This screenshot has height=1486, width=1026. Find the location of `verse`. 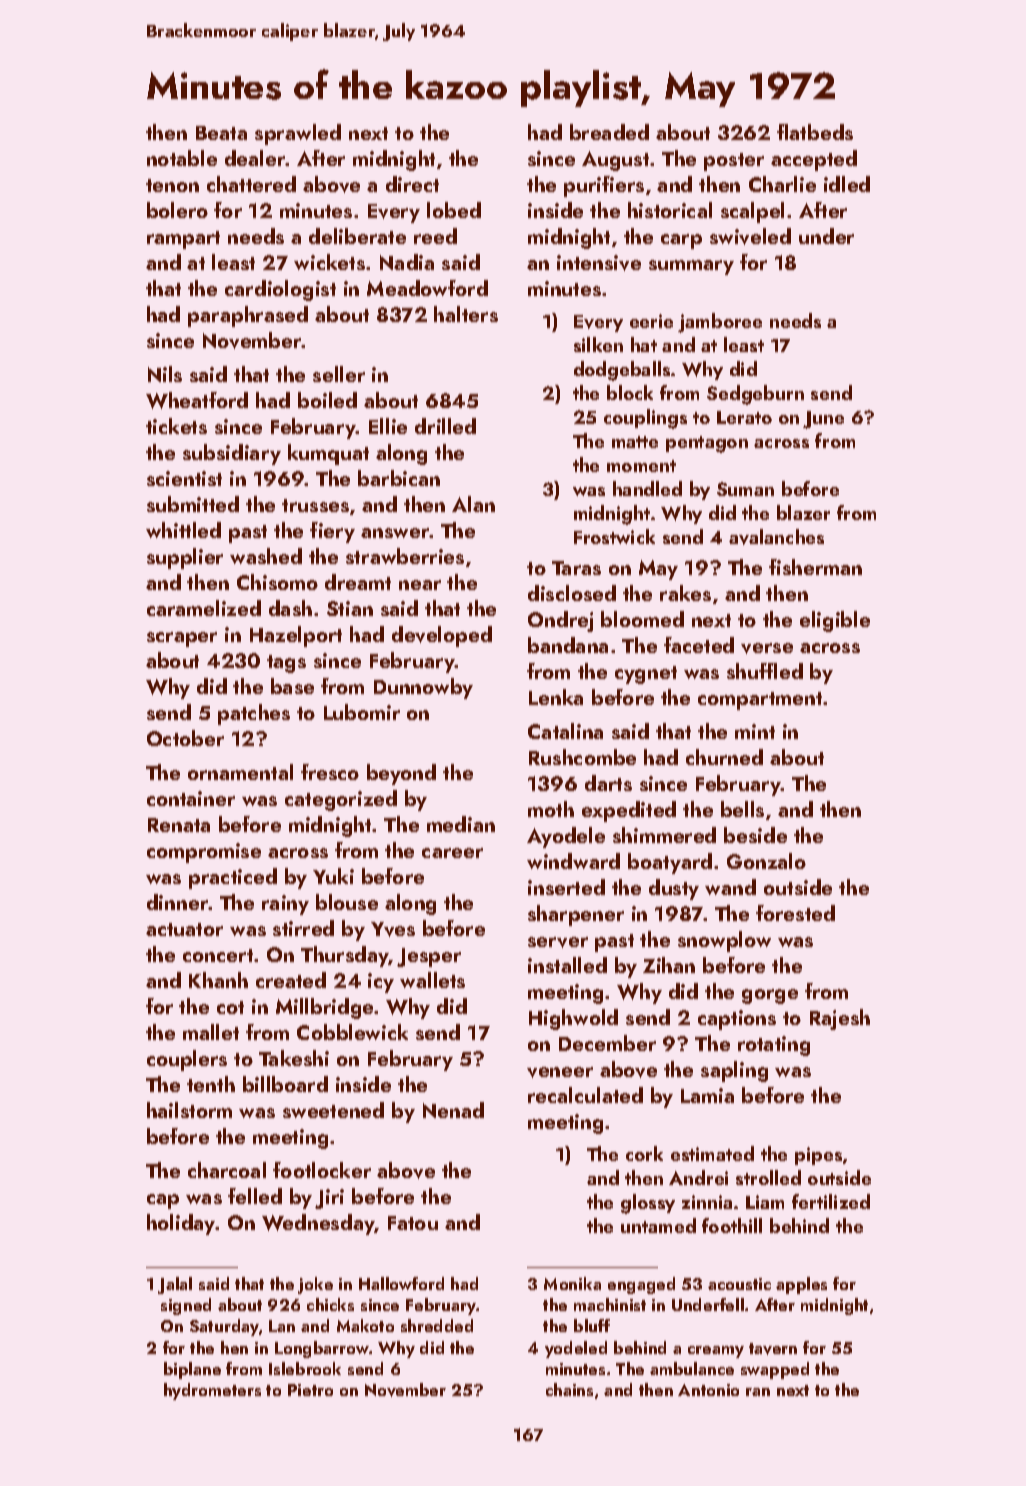

verse is located at coordinates (767, 648).
